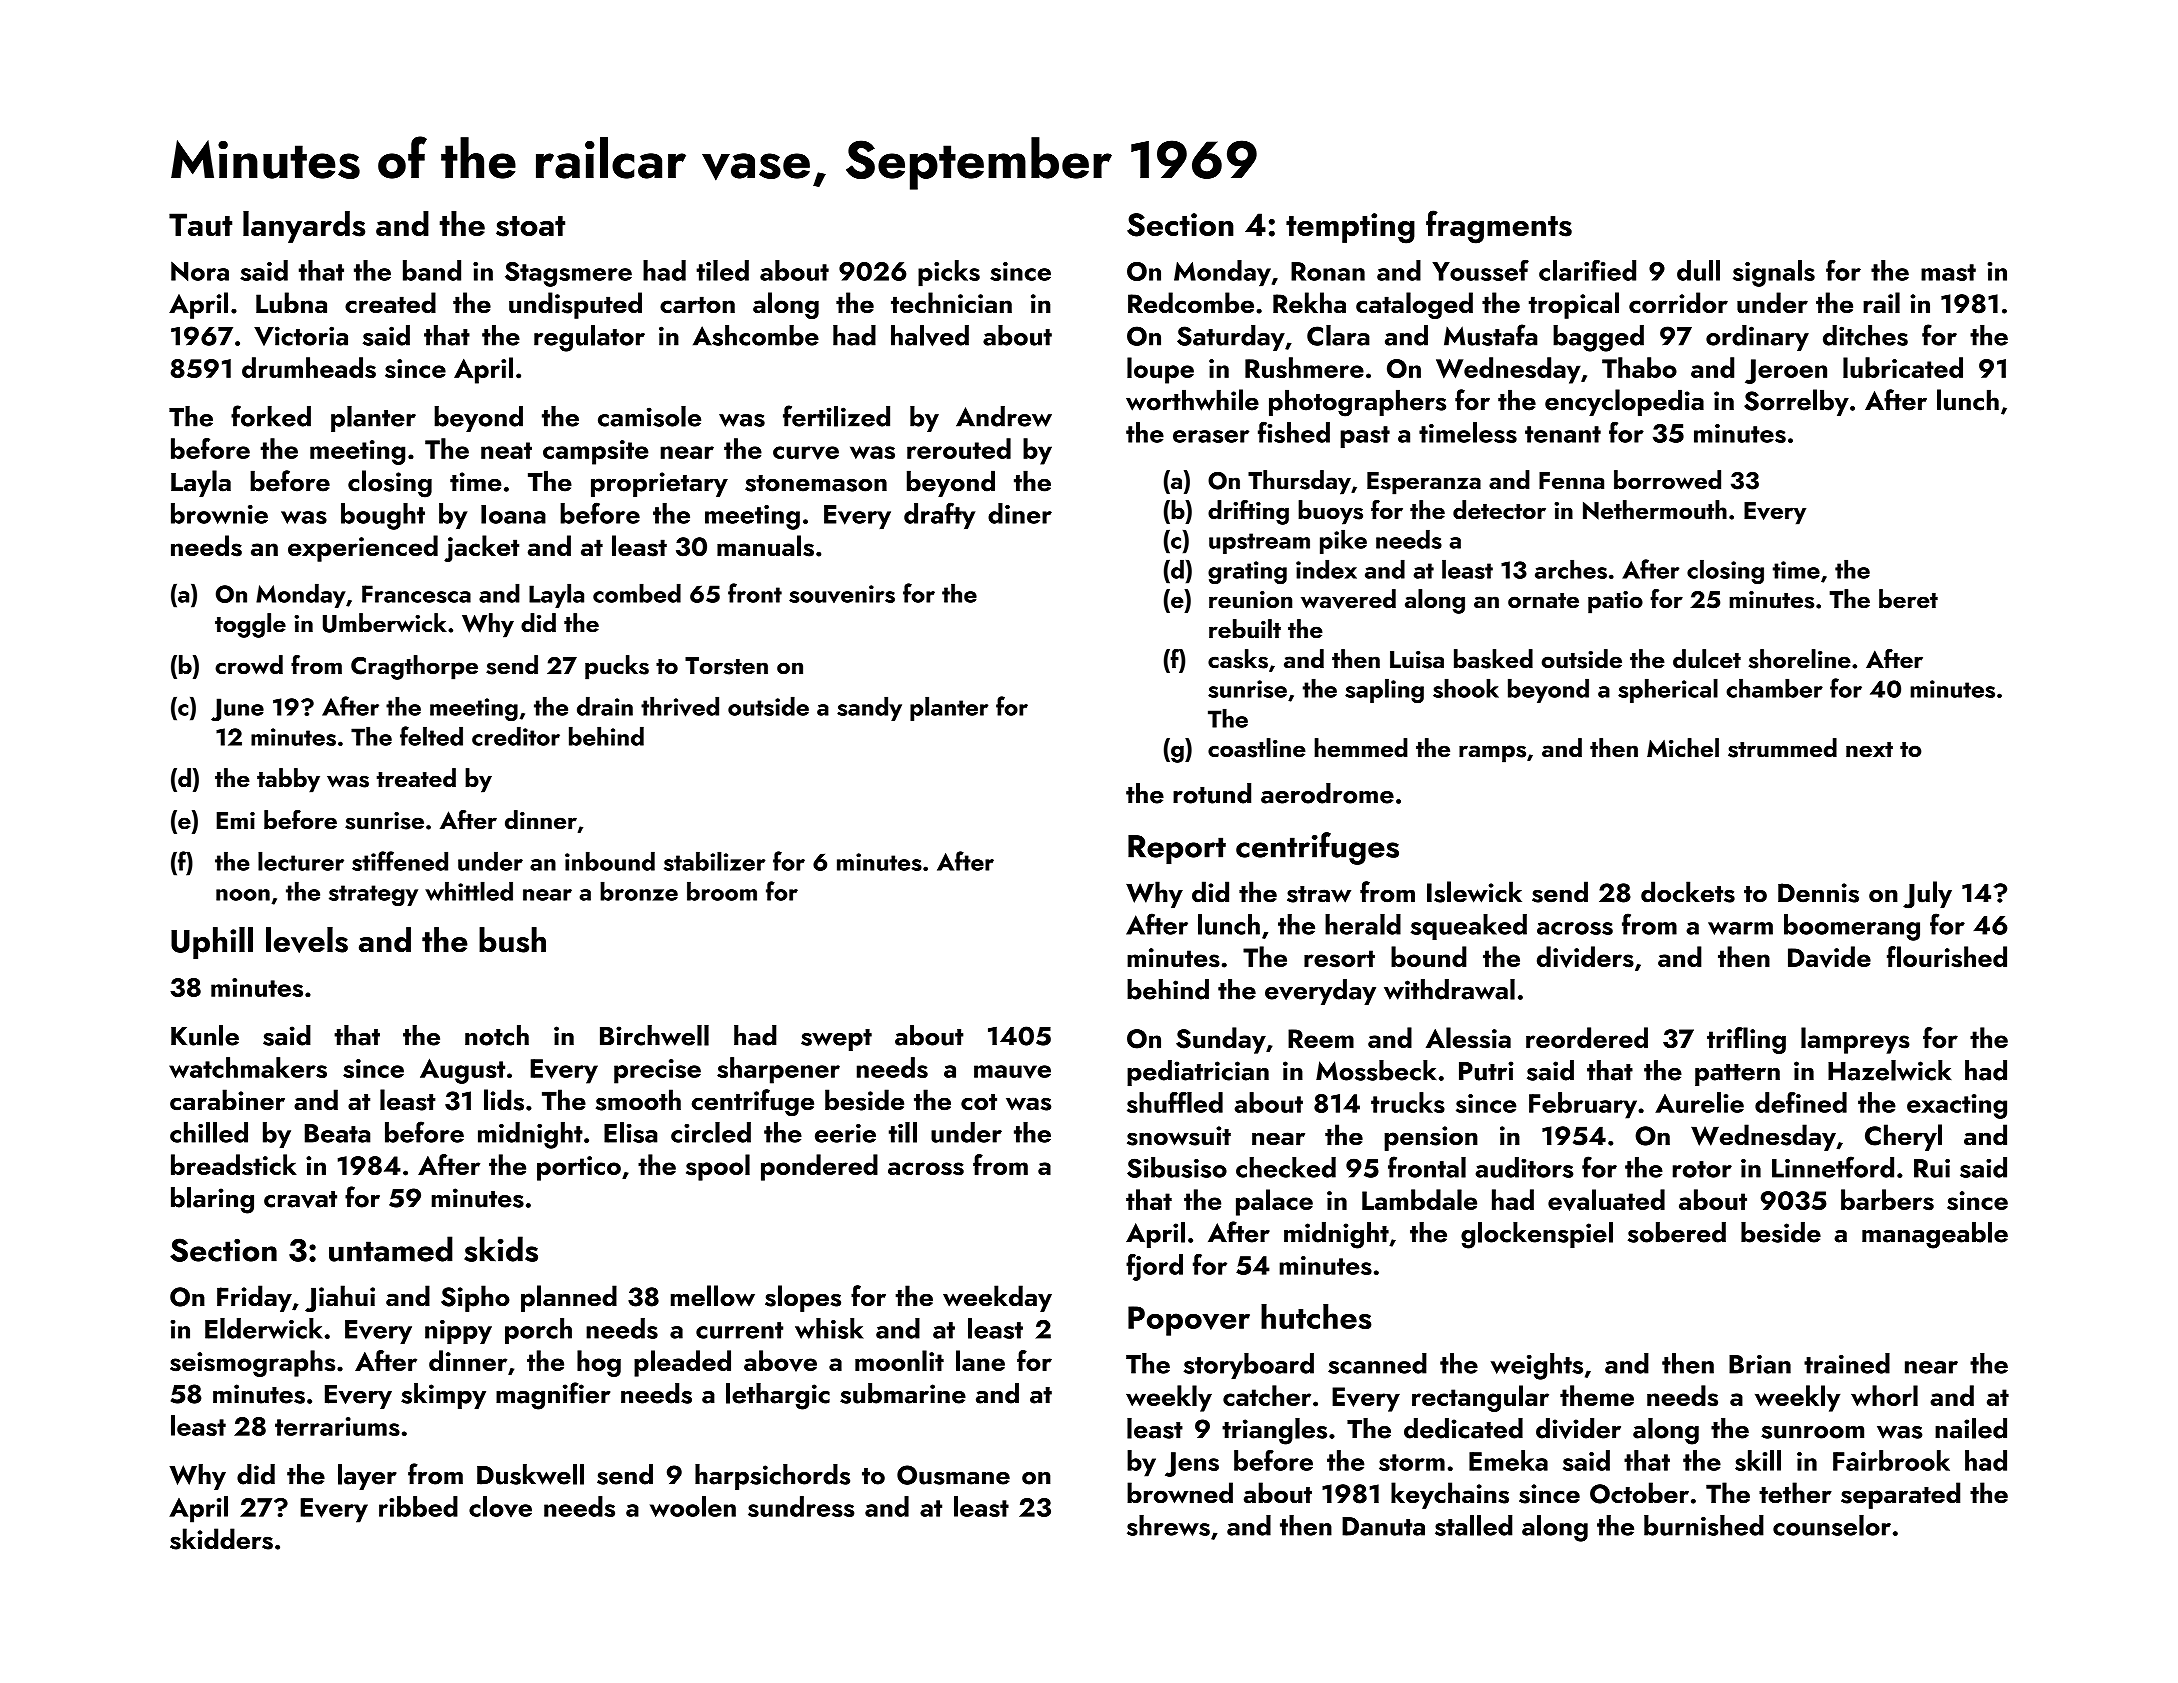  Describe the element at coordinates (506, 450) in the screenshot. I see `neat` at that location.
